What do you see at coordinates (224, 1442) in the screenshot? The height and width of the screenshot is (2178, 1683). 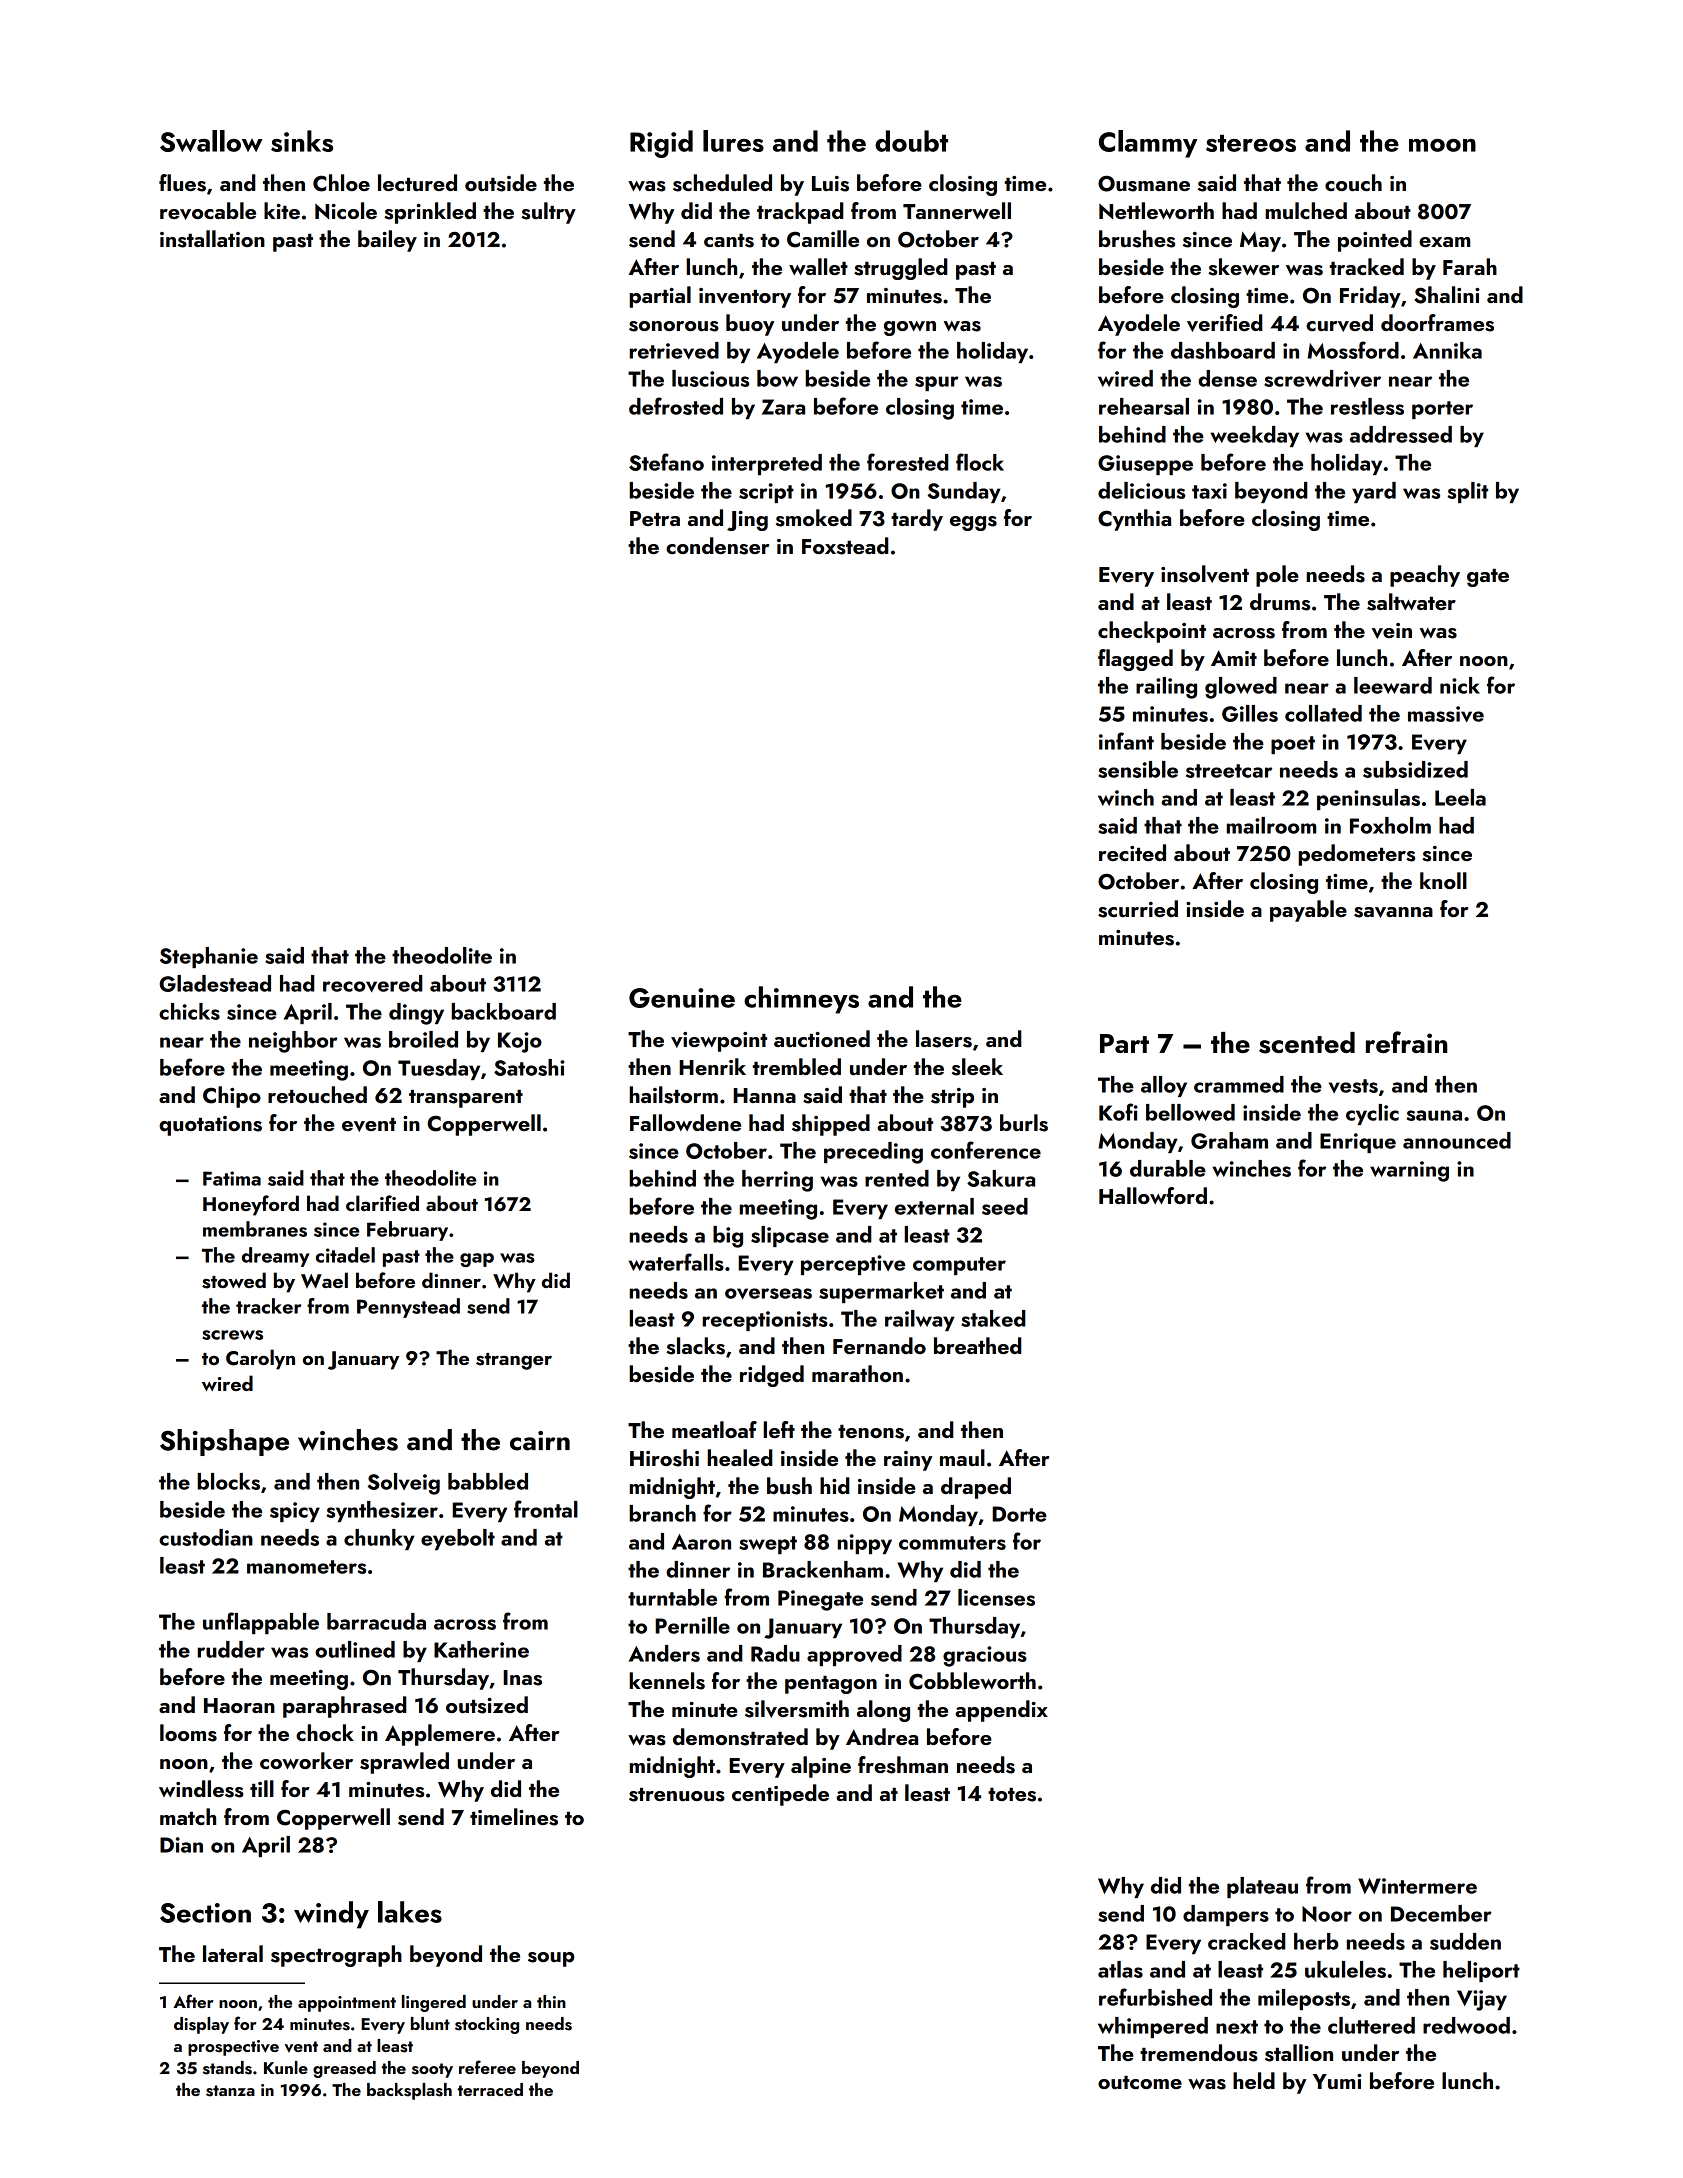 I see `Shipshape` at bounding box center [224, 1442].
